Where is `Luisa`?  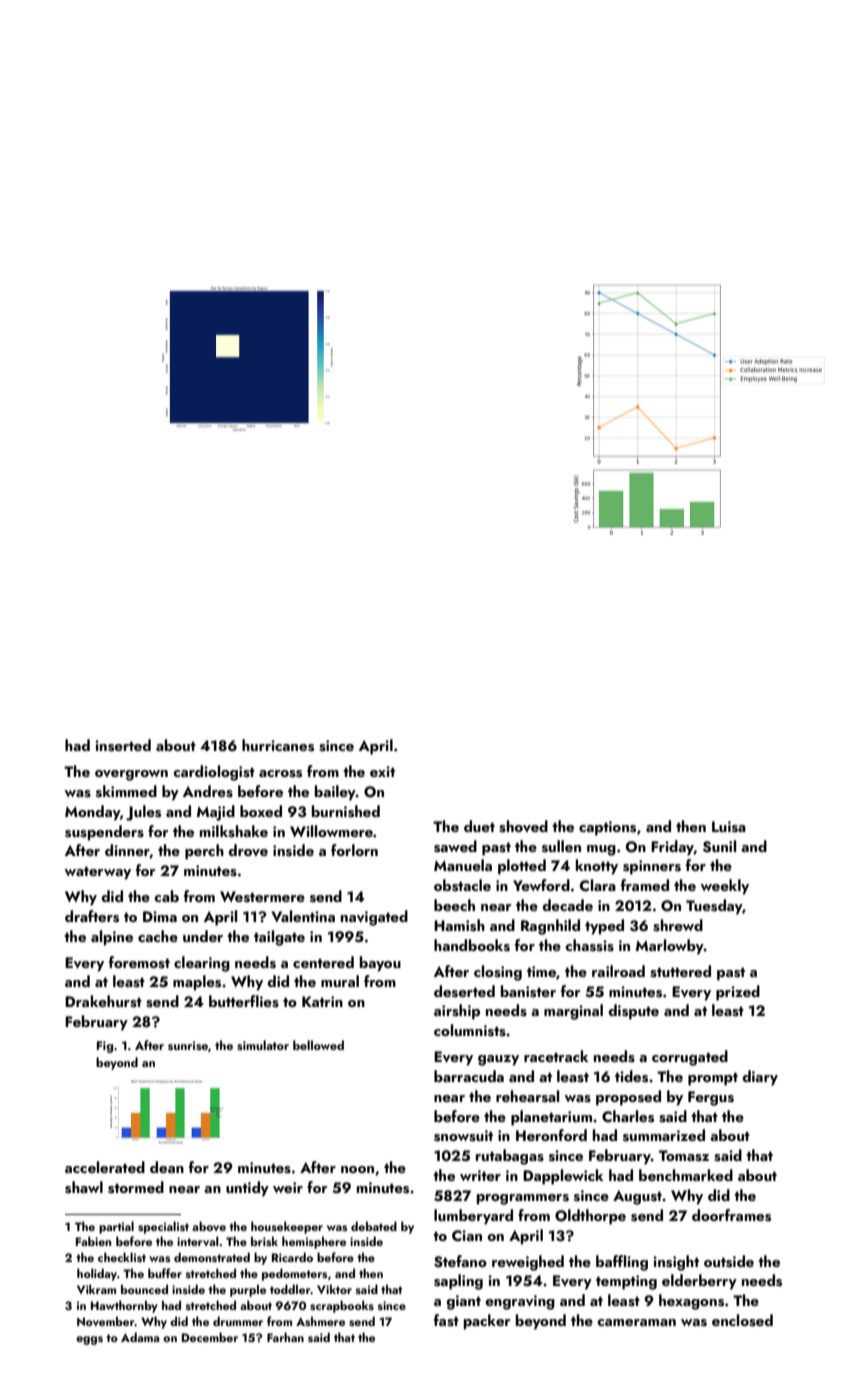 Luisa is located at coordinates (729, 827).
